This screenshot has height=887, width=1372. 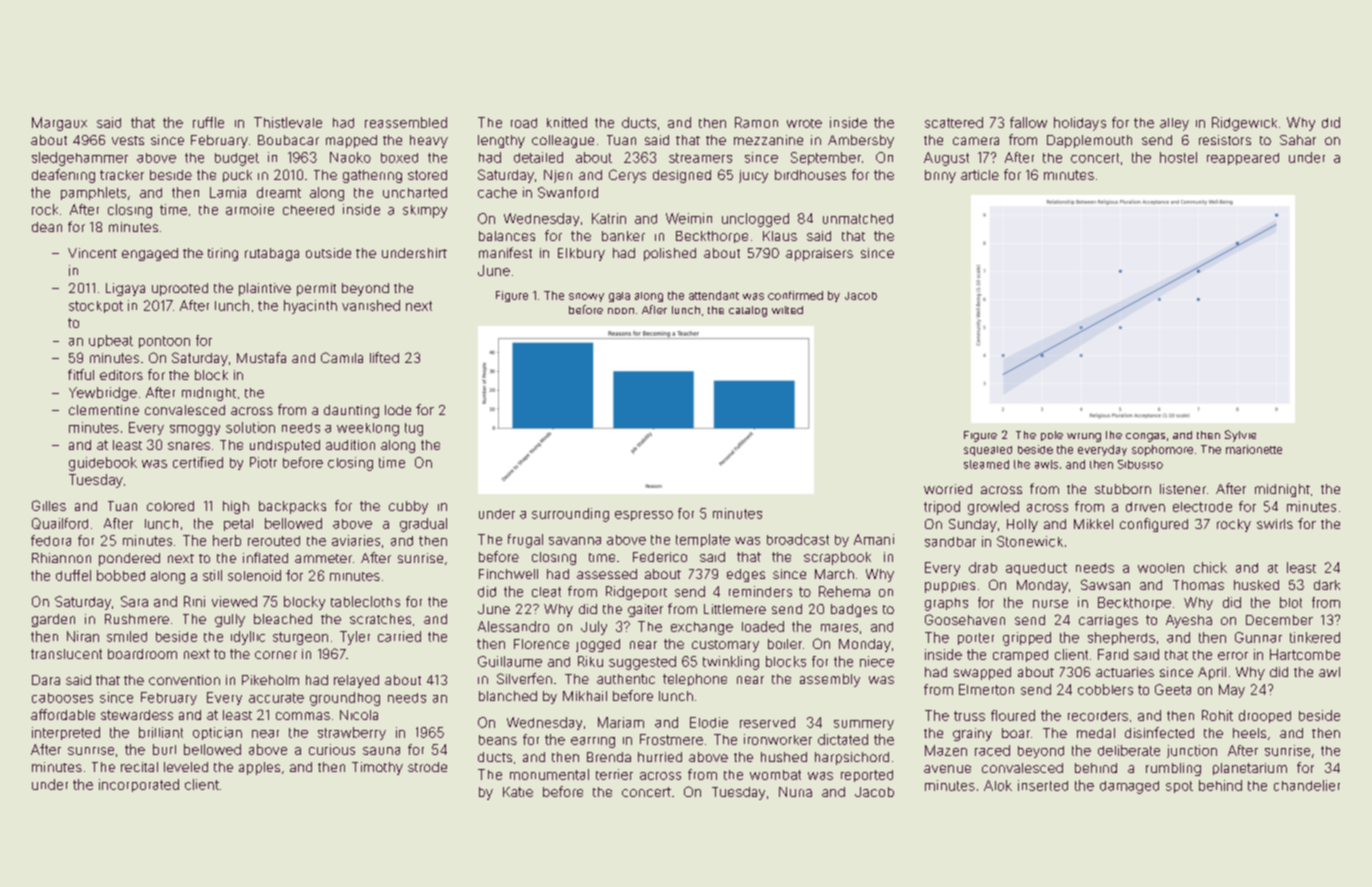 I want to click on Katrin, so click(x=609, y=218).
